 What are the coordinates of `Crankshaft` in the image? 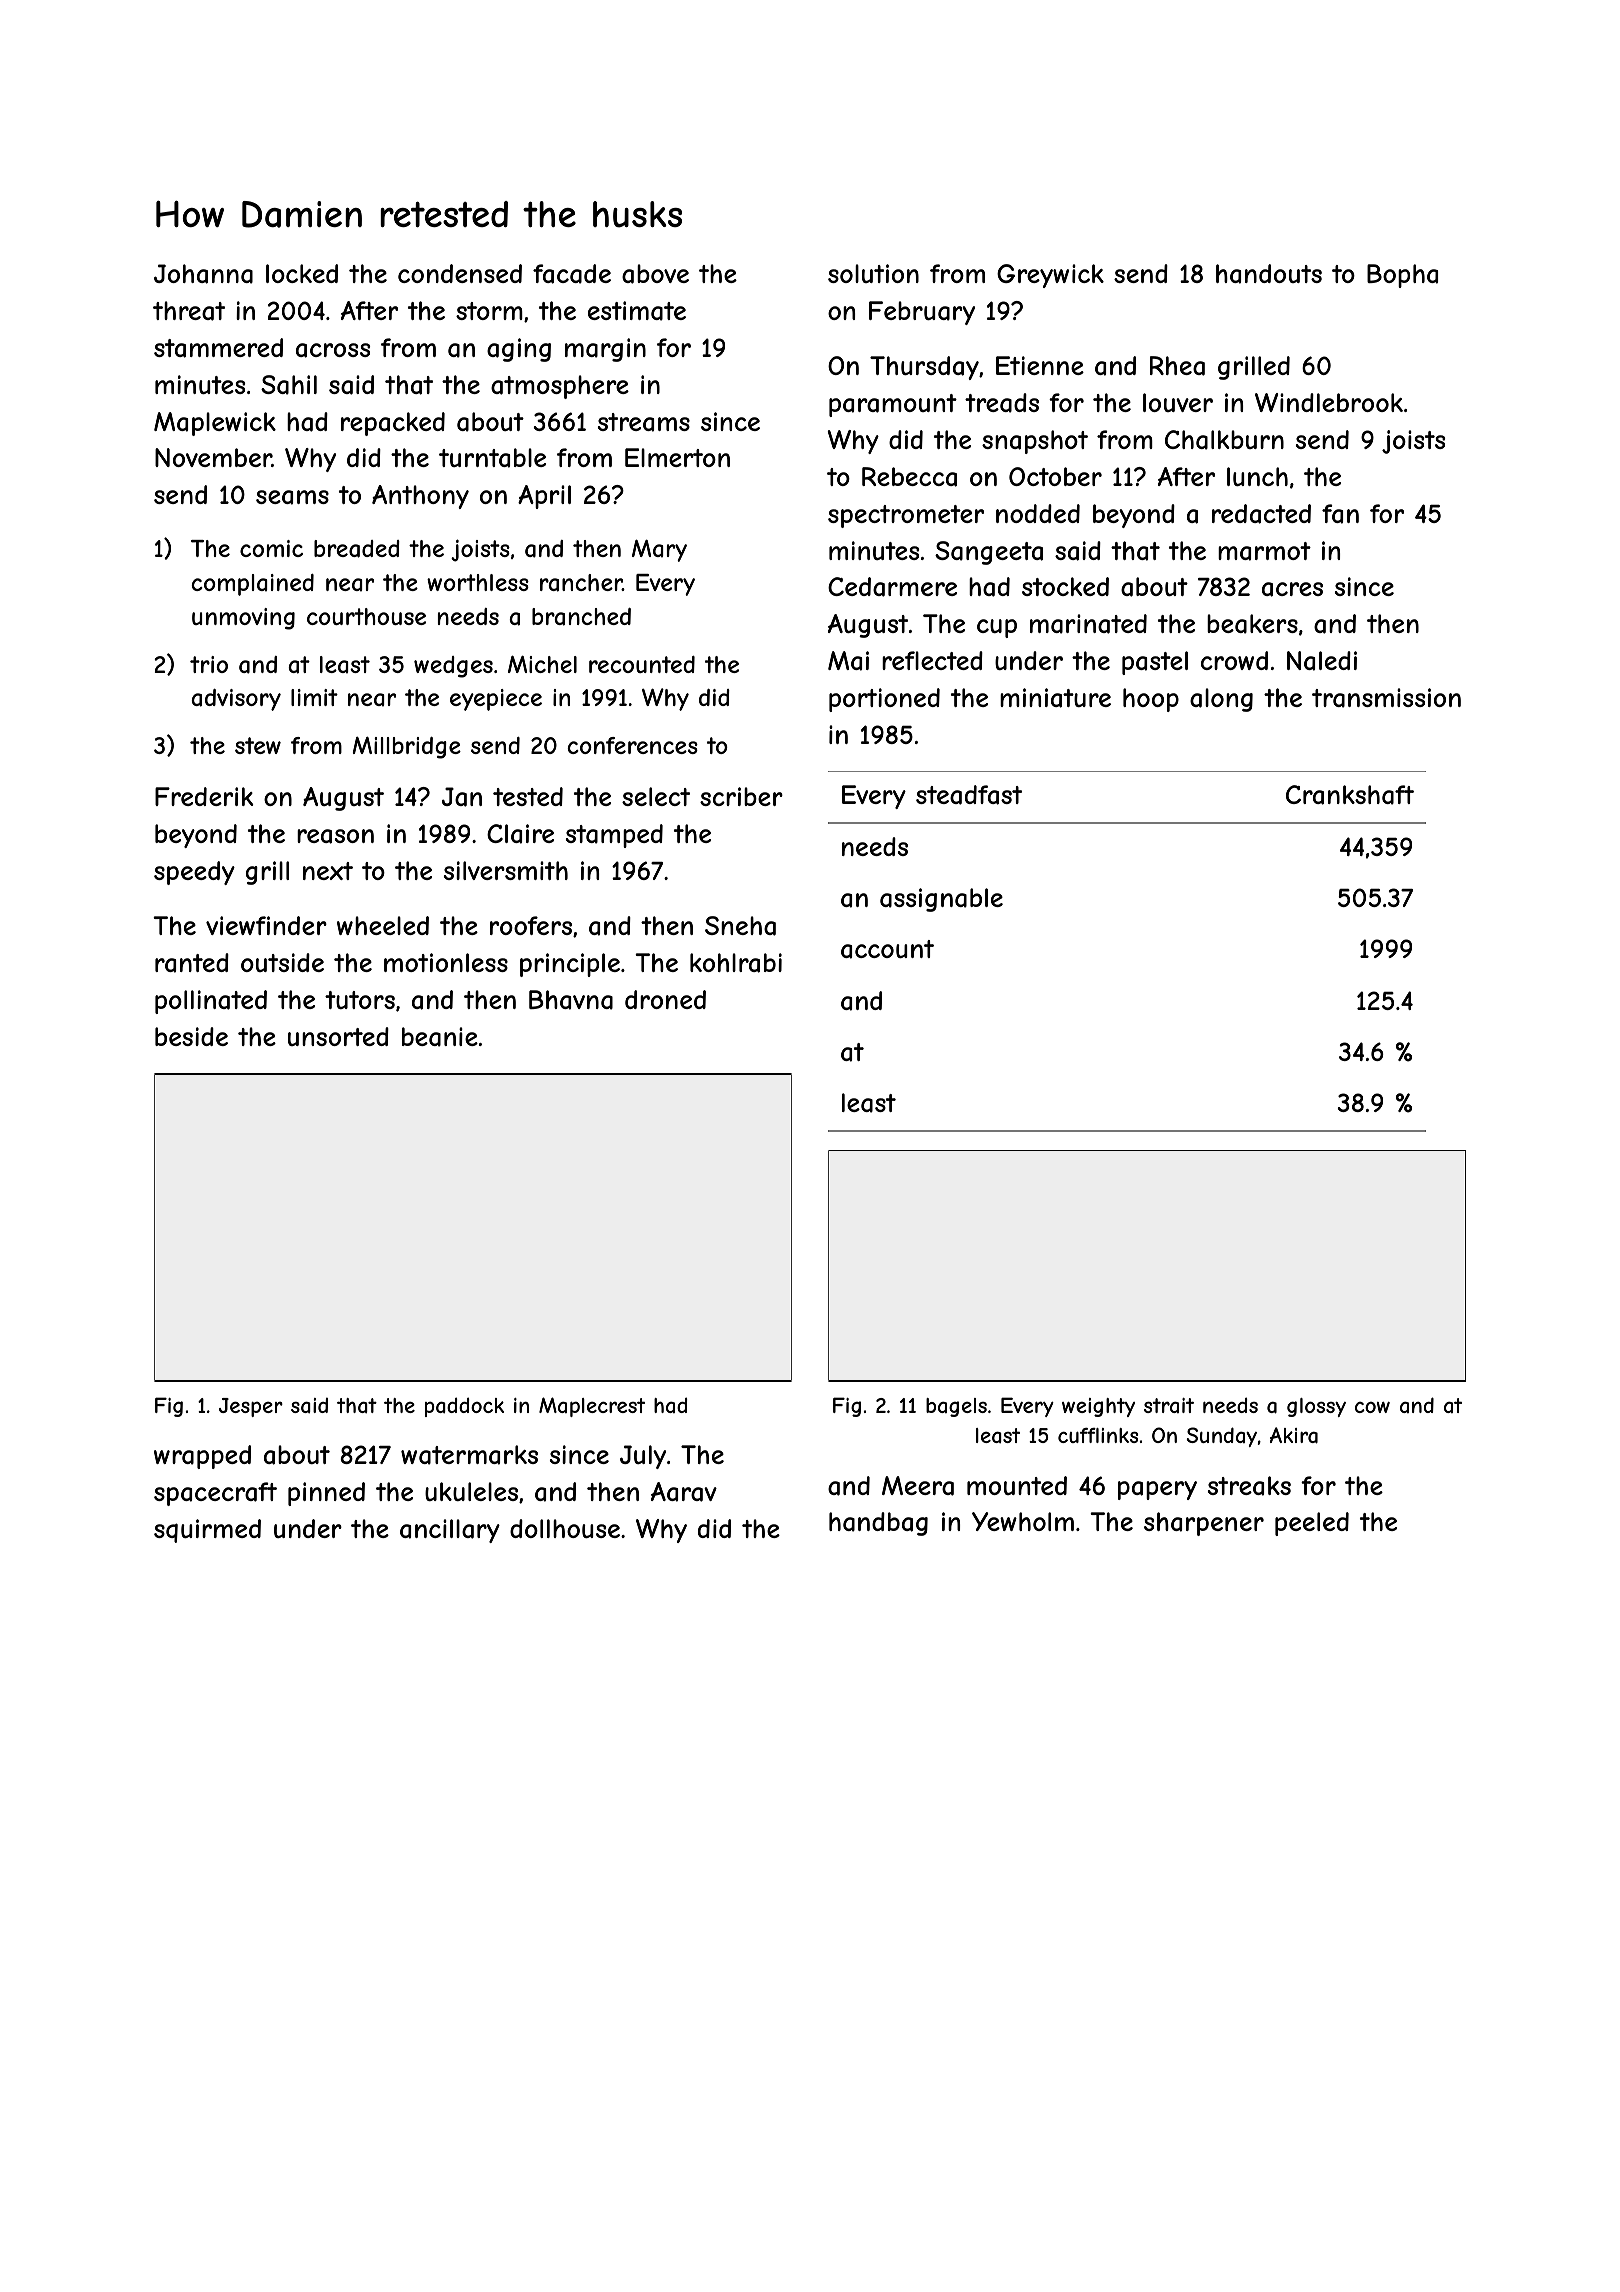 It's located at (1350, 795).
